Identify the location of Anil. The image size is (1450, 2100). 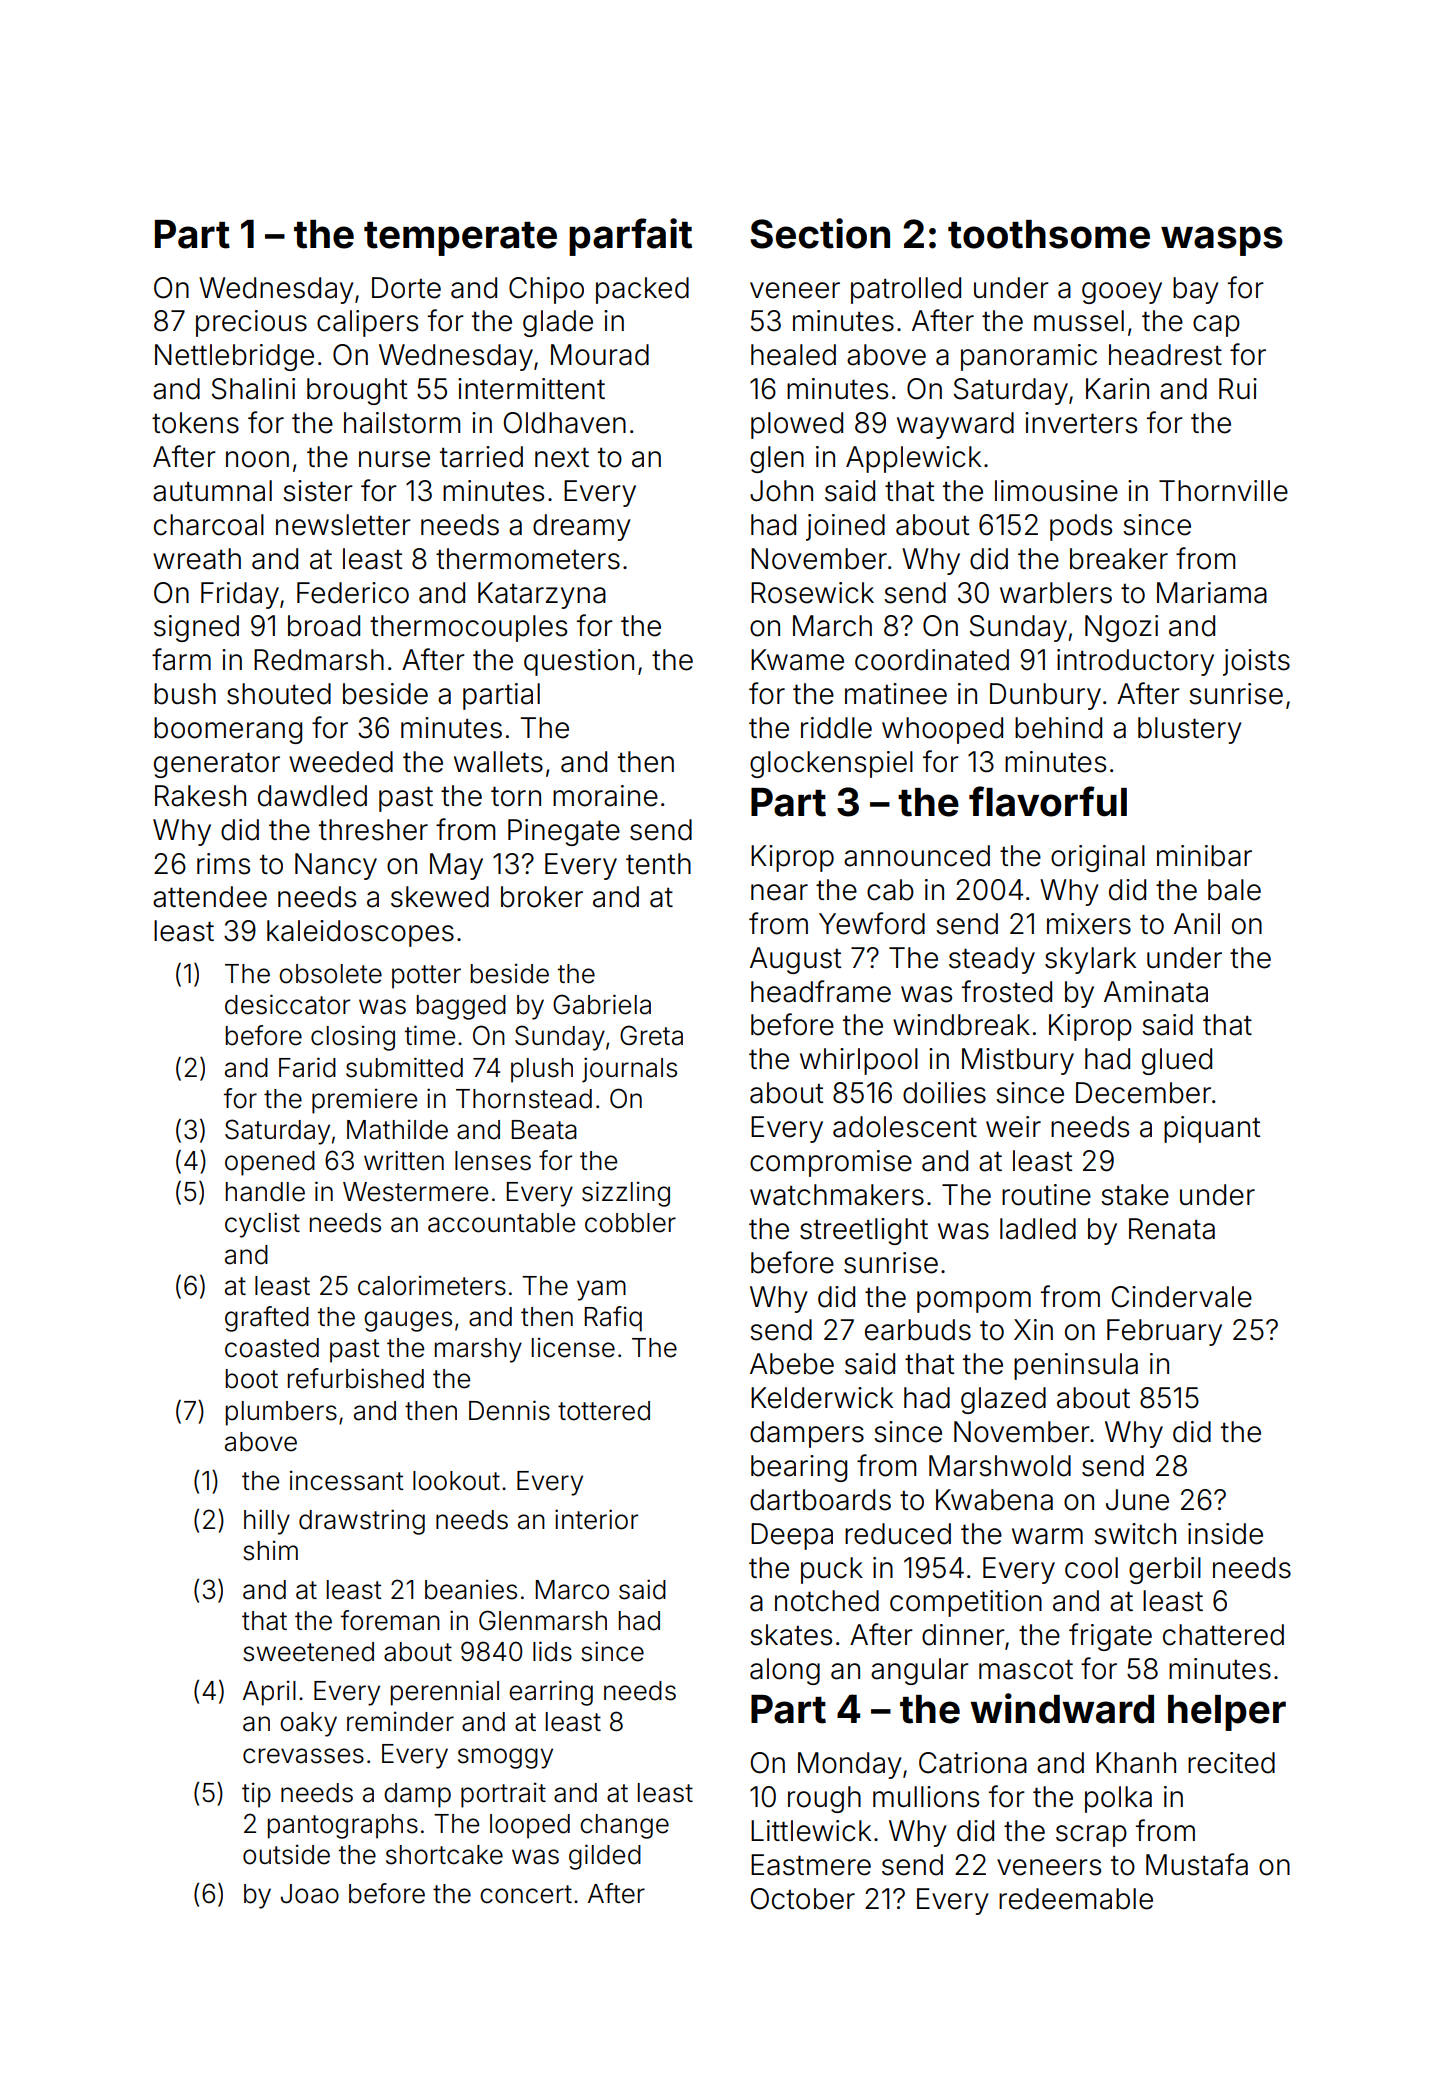
(1197, 923).
